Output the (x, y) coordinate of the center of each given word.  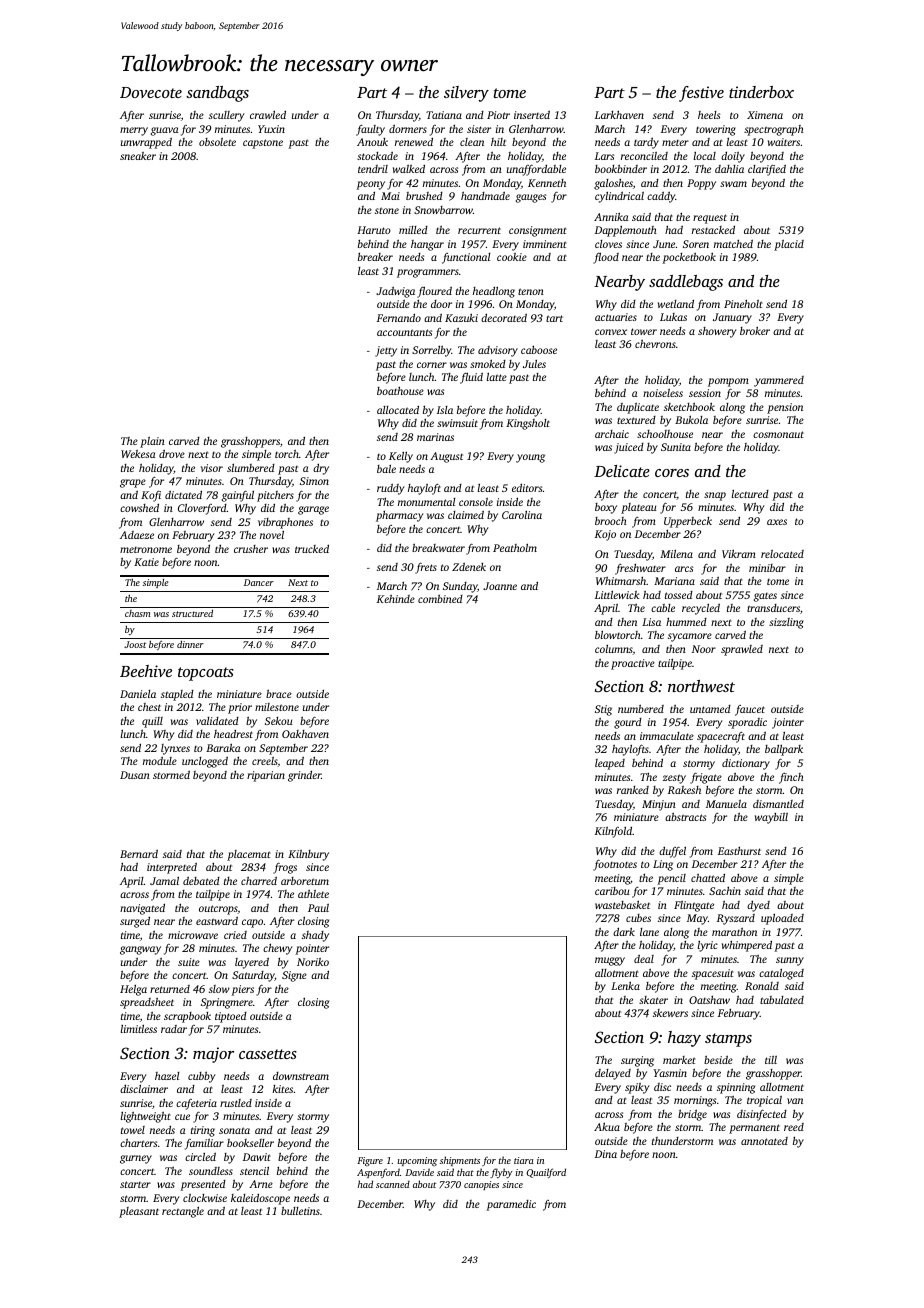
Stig (603, 710)
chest (149, 707)
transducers (773, 608)
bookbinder (621, 168)
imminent (545, 244)
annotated (764, 1141)
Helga (133, 990)
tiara (524, 1160)
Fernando (399, 318)
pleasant (139, 1212)
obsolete (217, 142)
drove (172, 453)
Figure (370, 1161)
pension (785, 408)
